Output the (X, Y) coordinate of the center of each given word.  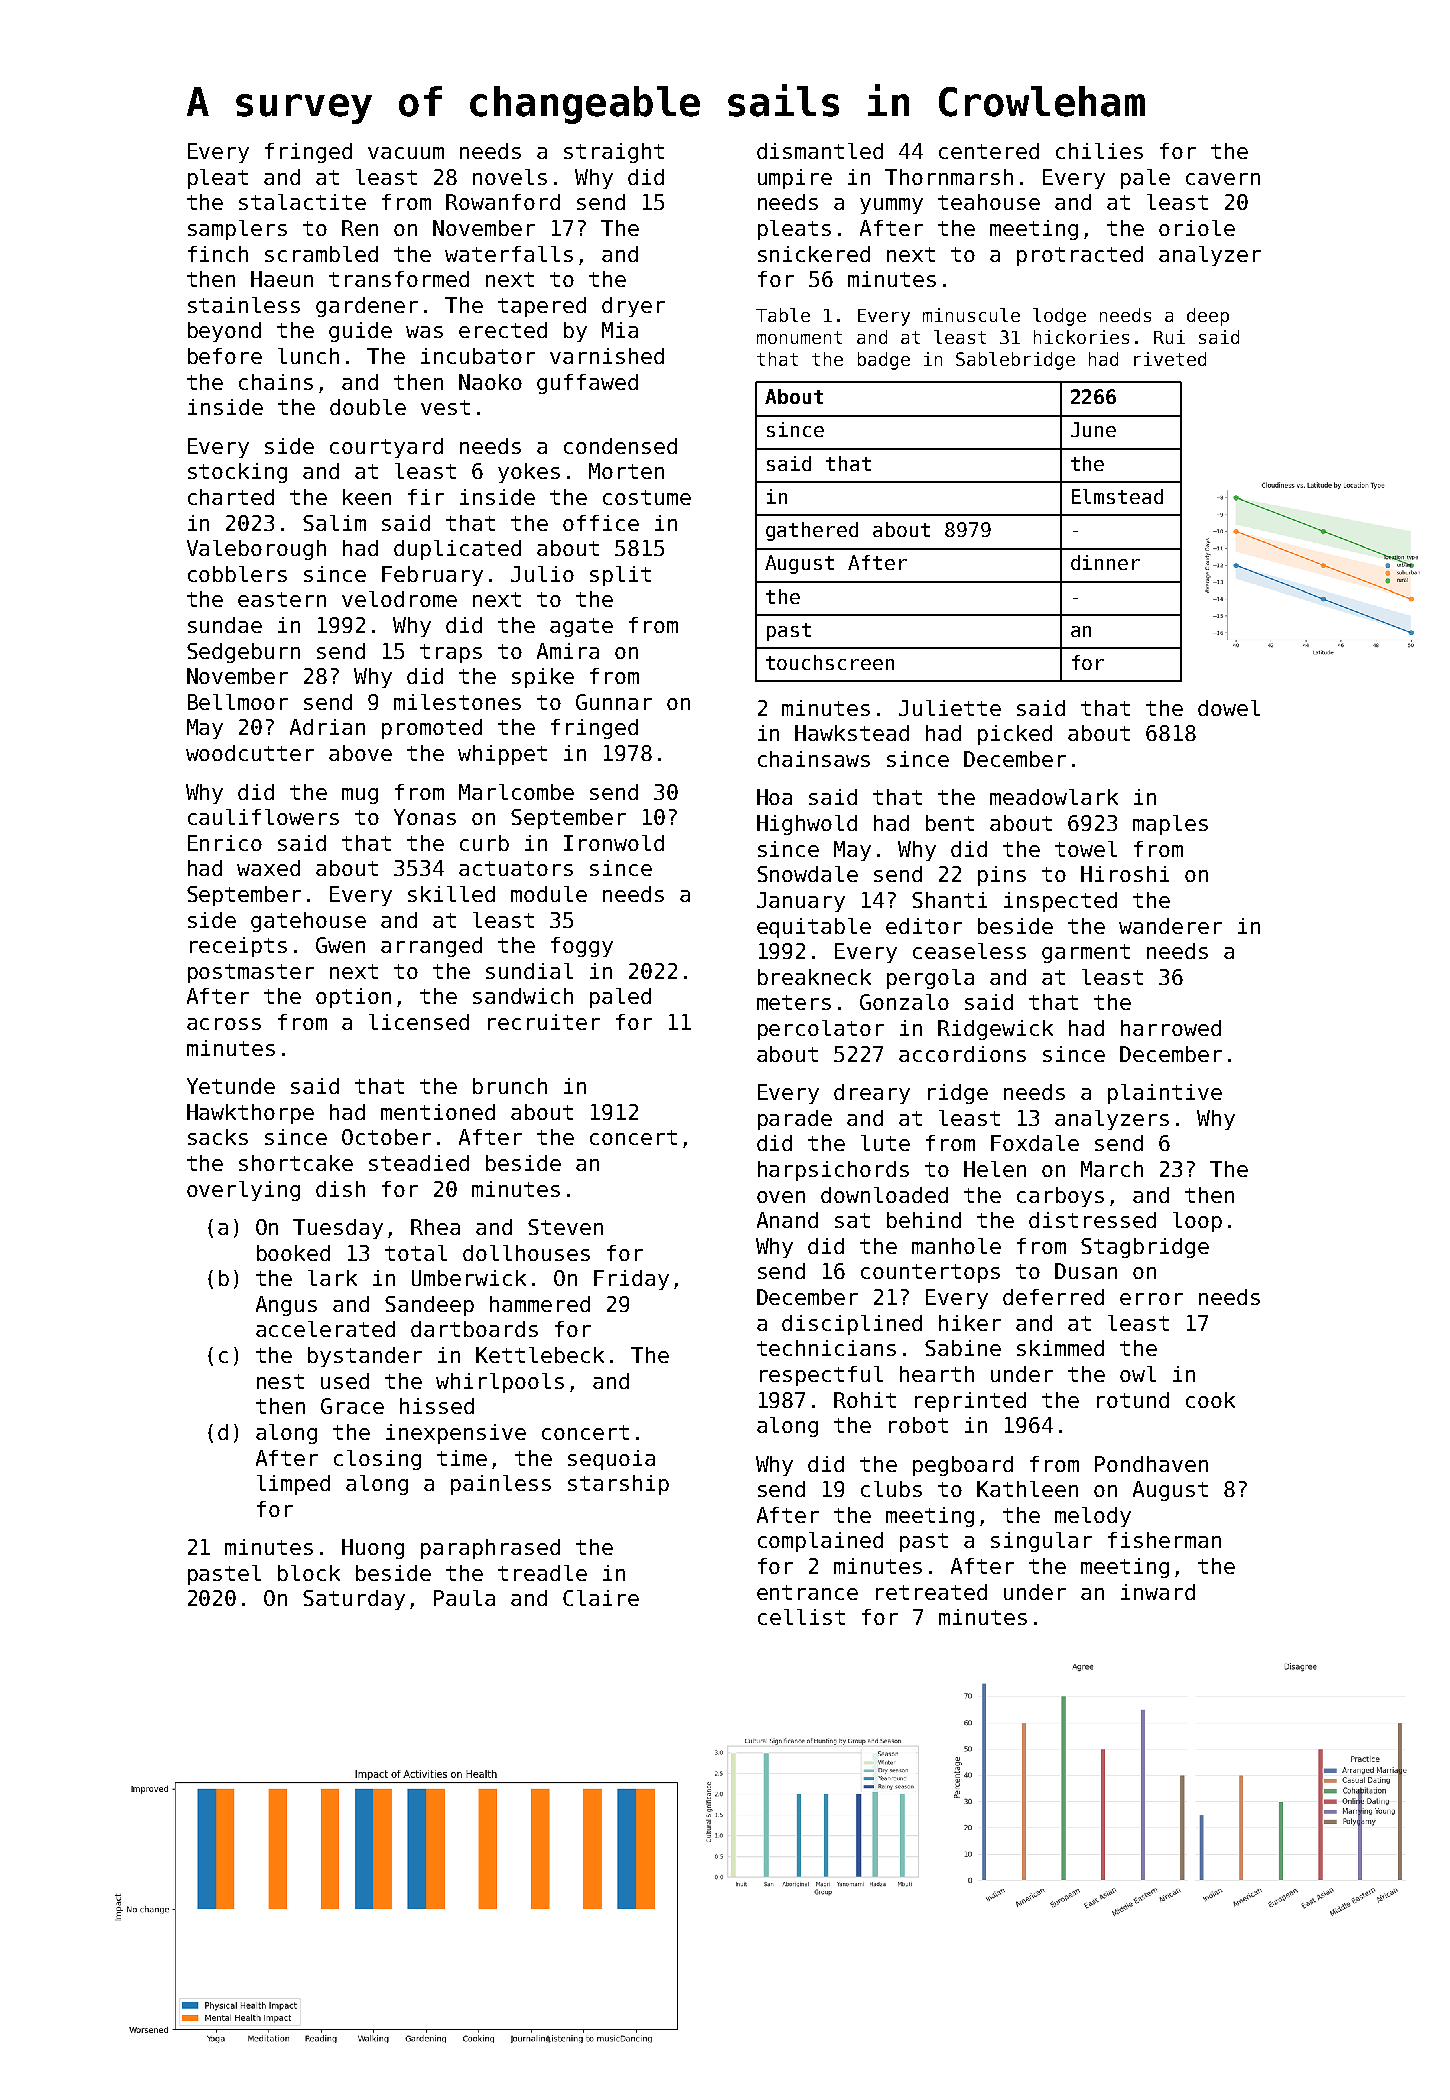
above (360, 753)
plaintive (1165, 1094)
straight (614, 153)
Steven (565, 1227)
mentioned (438, 1112)
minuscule (971, 315)
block (309, 1573)
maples (1170, 825)
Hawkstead (852, 733)
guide (360, 332)
